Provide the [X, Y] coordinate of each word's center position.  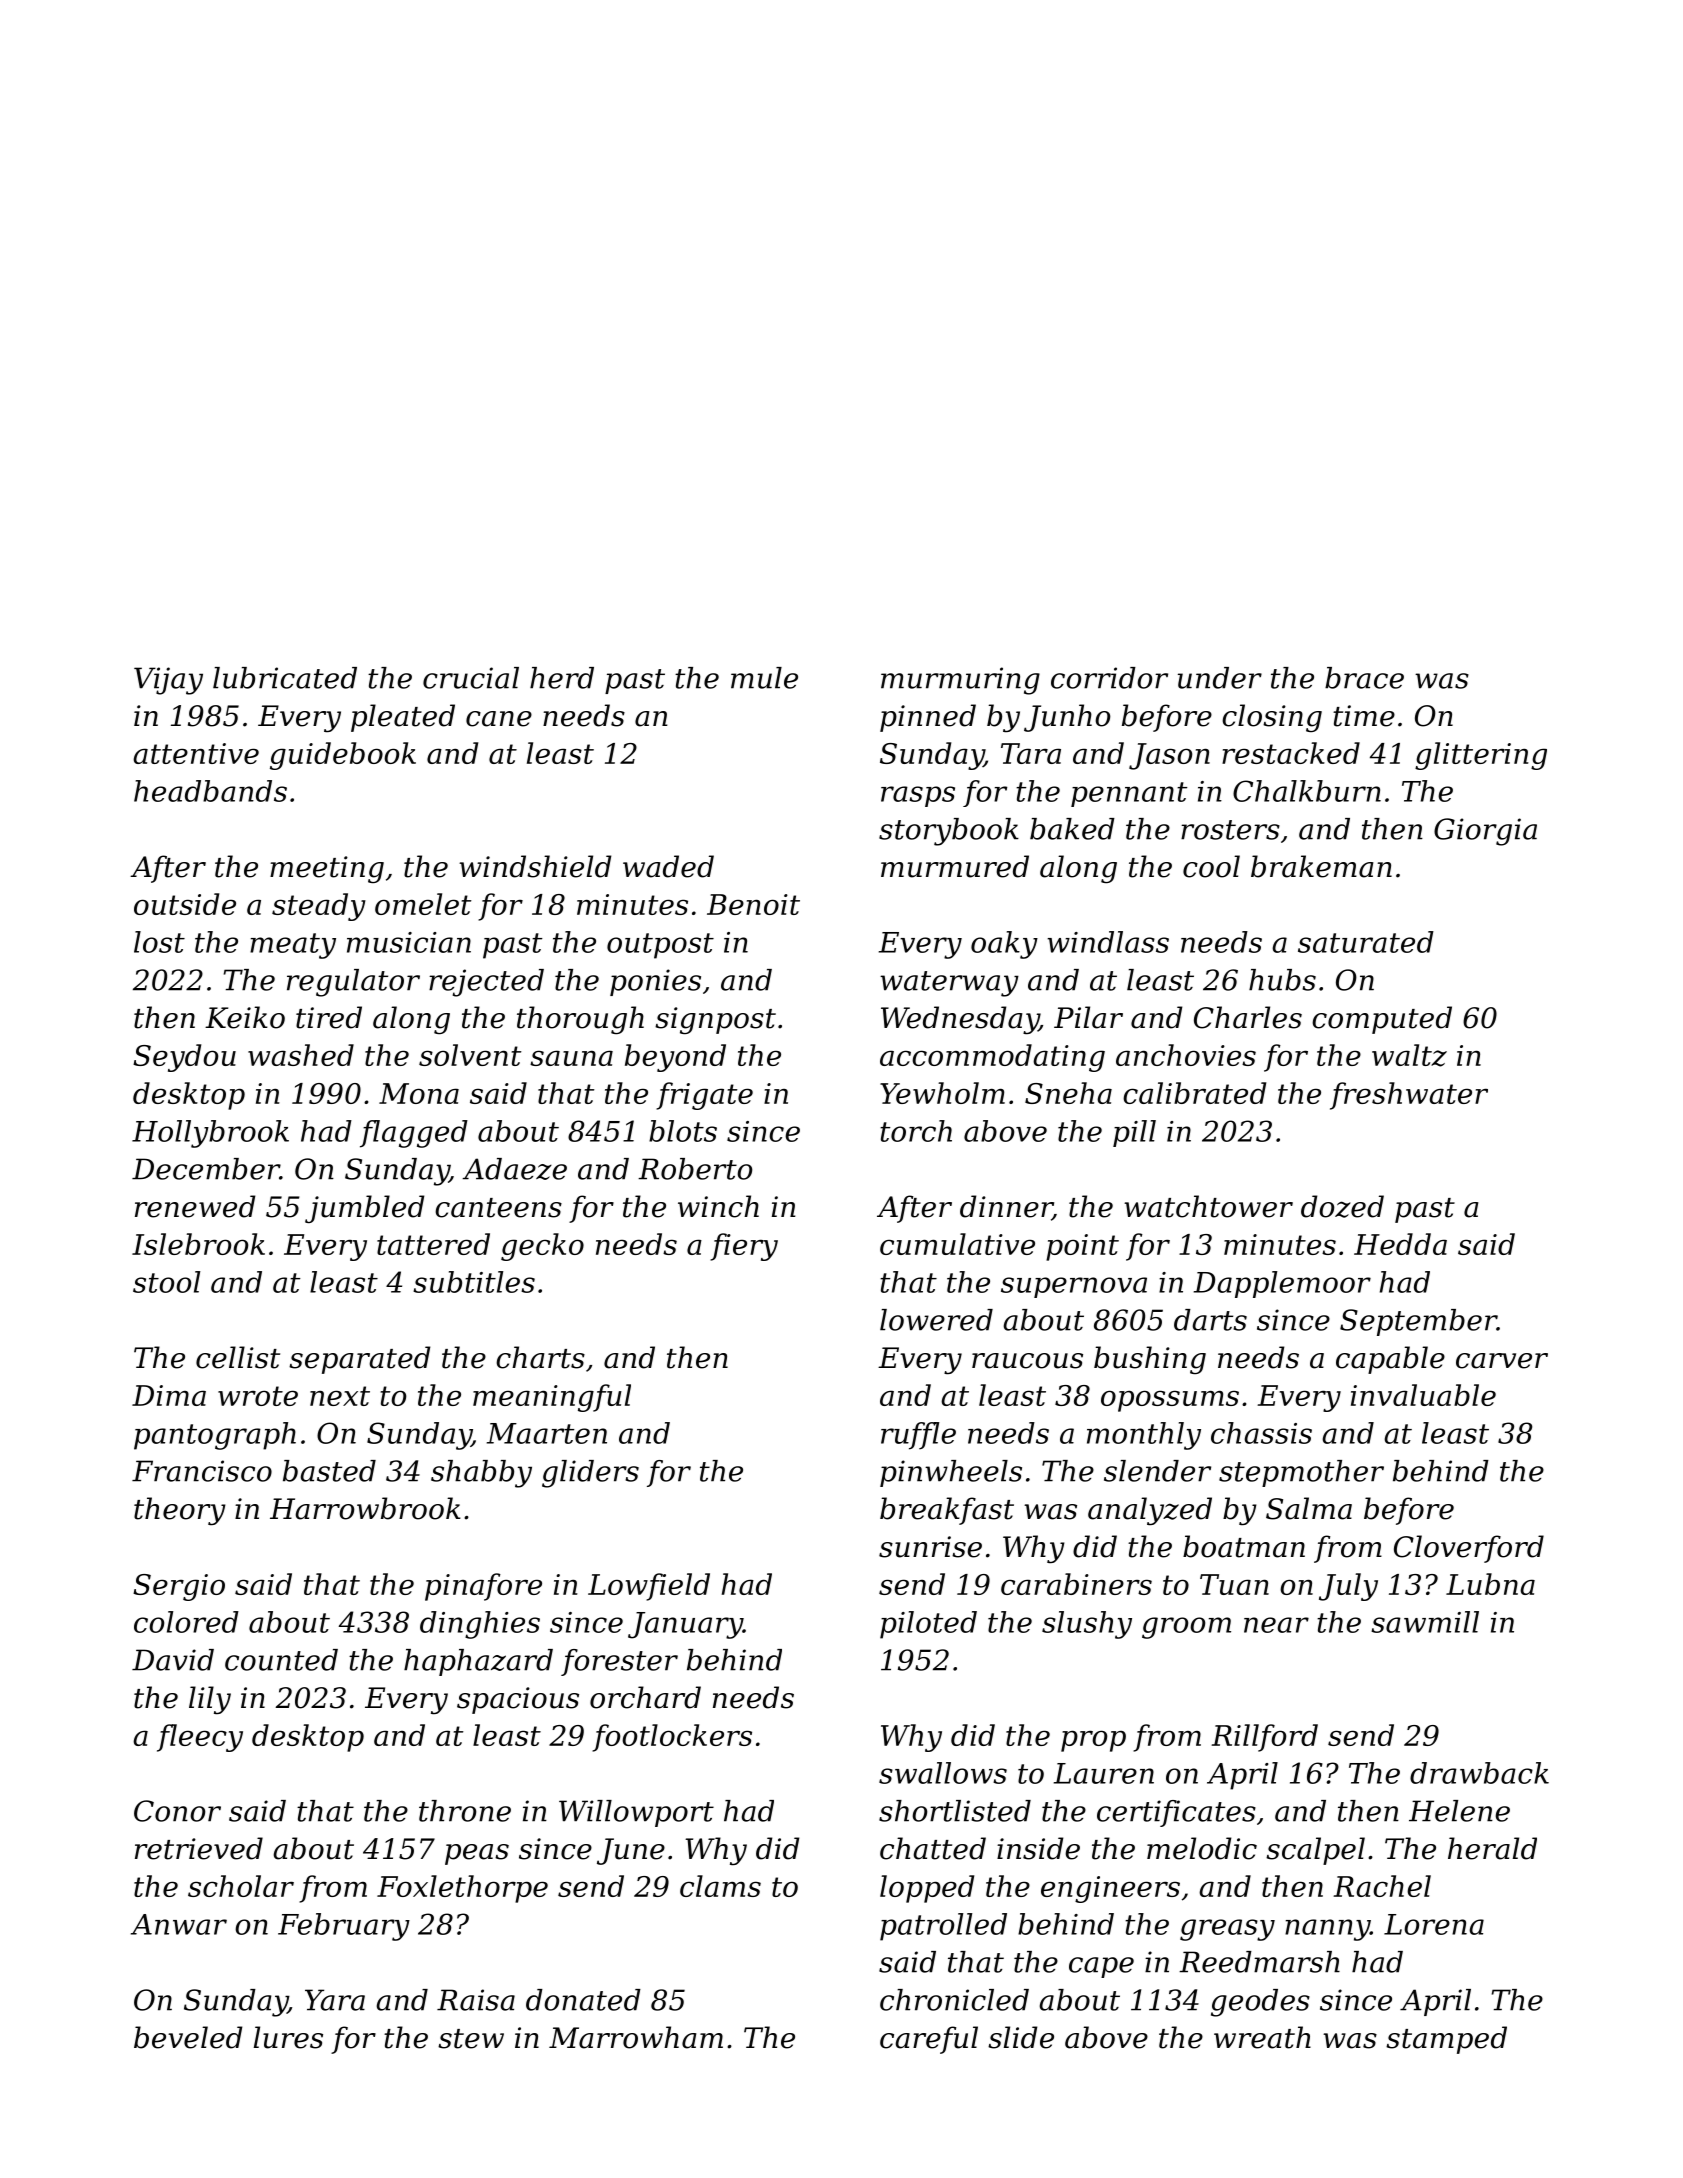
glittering [1481, 756]
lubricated [285, 678]
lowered [936, 1320]
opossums [1170, 1401]
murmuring [960, 681]
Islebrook [198, 1244]
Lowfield [649, 1587]
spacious [518, 1700]
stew [471, 2039]
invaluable [1423, 1395]
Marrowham [636, 2037]
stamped [1446, 2040]
